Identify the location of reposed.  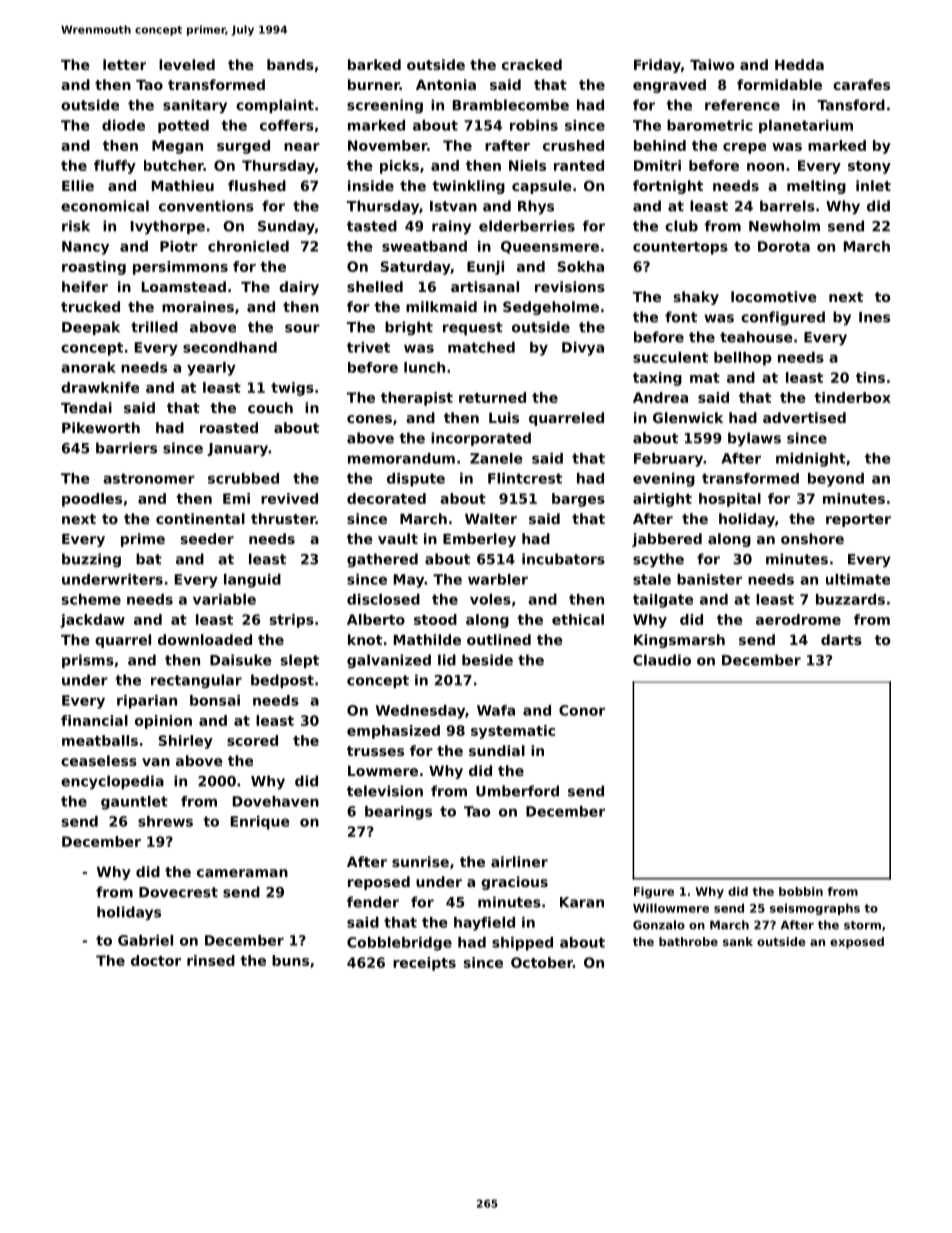
(379, 883).
